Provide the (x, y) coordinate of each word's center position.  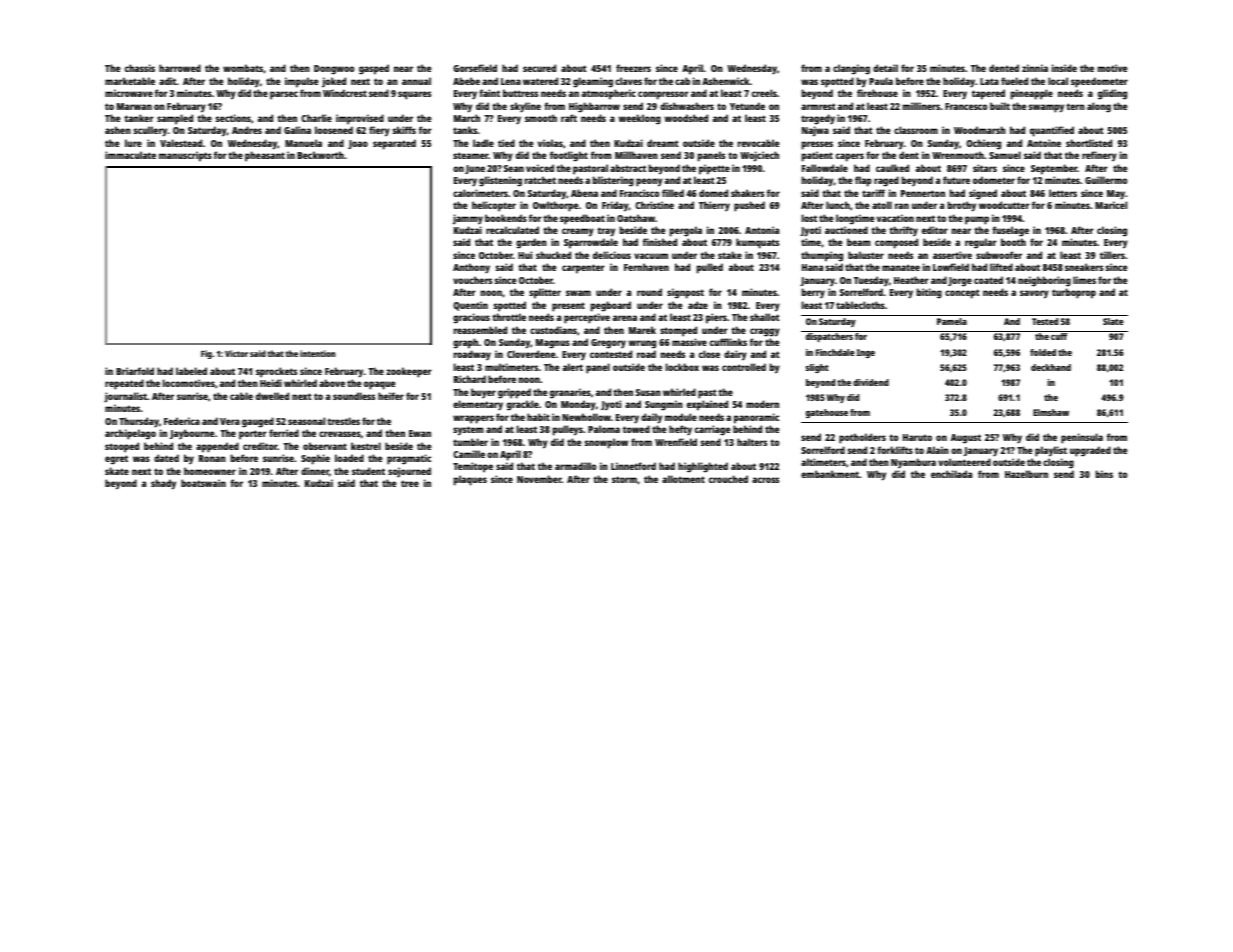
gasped (374, 69)
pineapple (1032, 94)
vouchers (472, 280)
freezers (633, 68)
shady (163, 484)
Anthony (471, 268)
